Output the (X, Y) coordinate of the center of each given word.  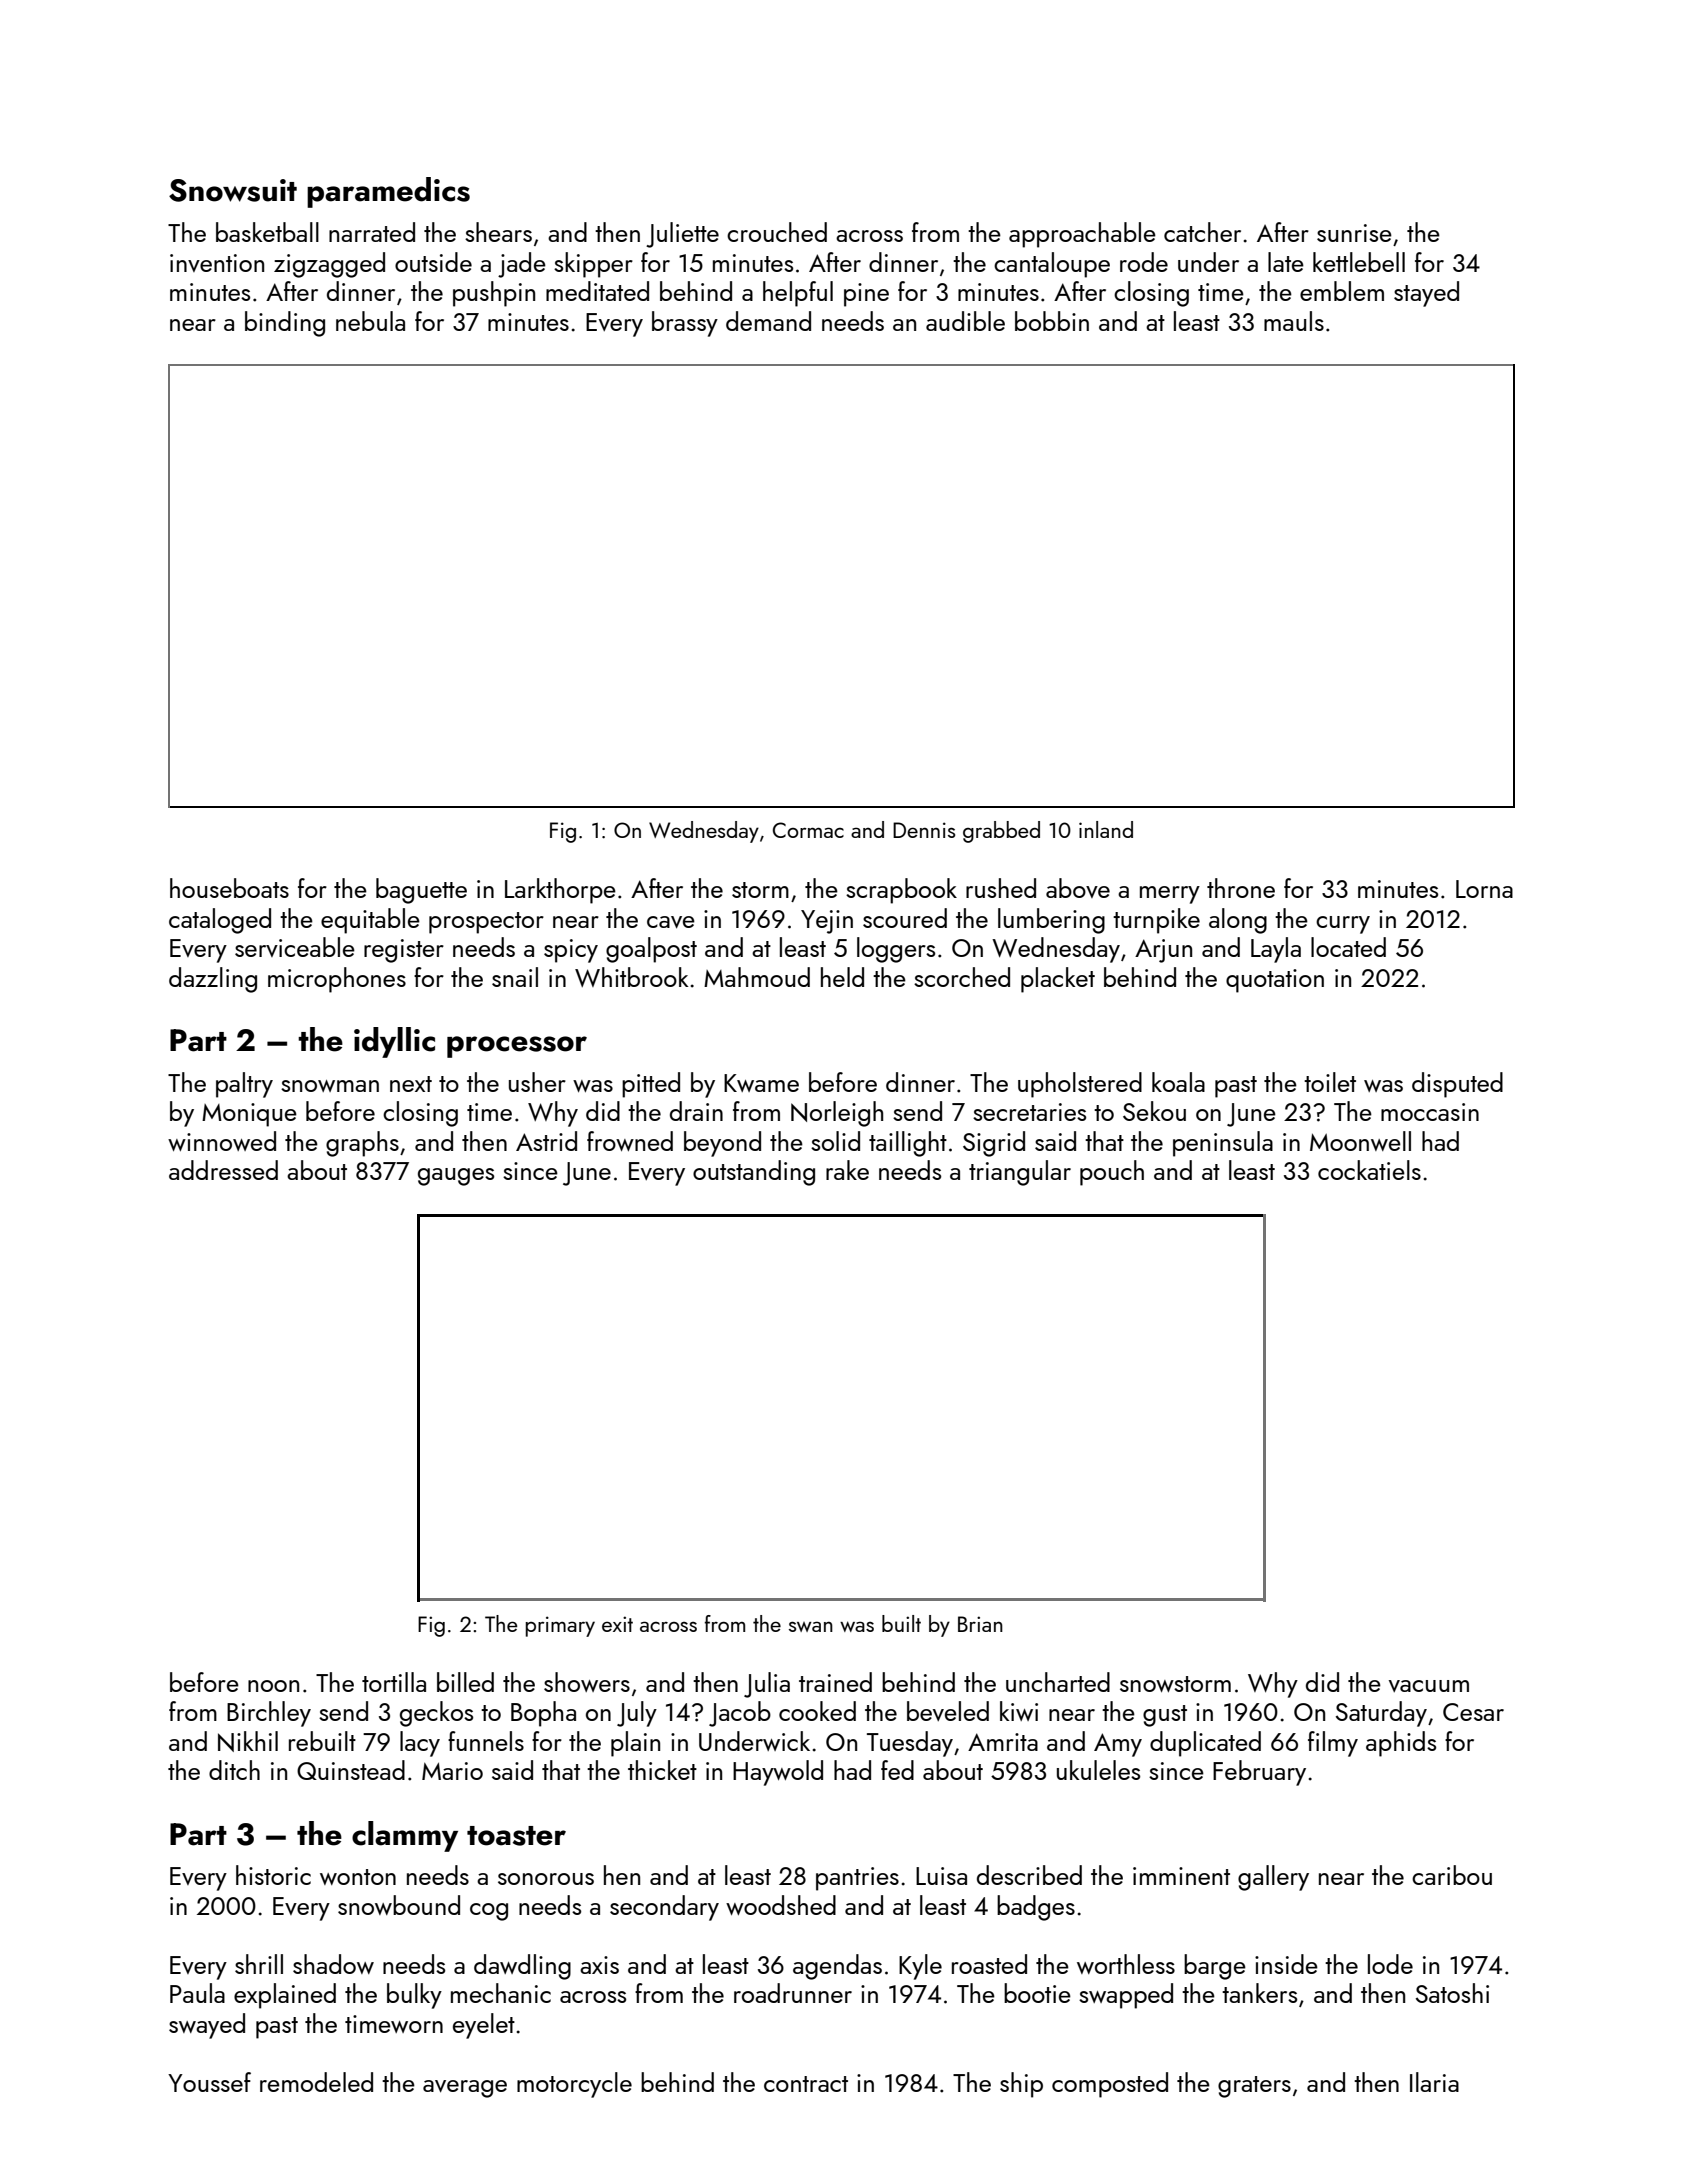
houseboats (229, 888)
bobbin (1052, 321)
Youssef (209, 2082)
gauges (456, 1177)
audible (965, 321)
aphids (1401, 1744)
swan (811, 1626)
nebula (370, 321)
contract (806, 2084)
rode (1144, 262)
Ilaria (1434, 2082)
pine (866, 295)
